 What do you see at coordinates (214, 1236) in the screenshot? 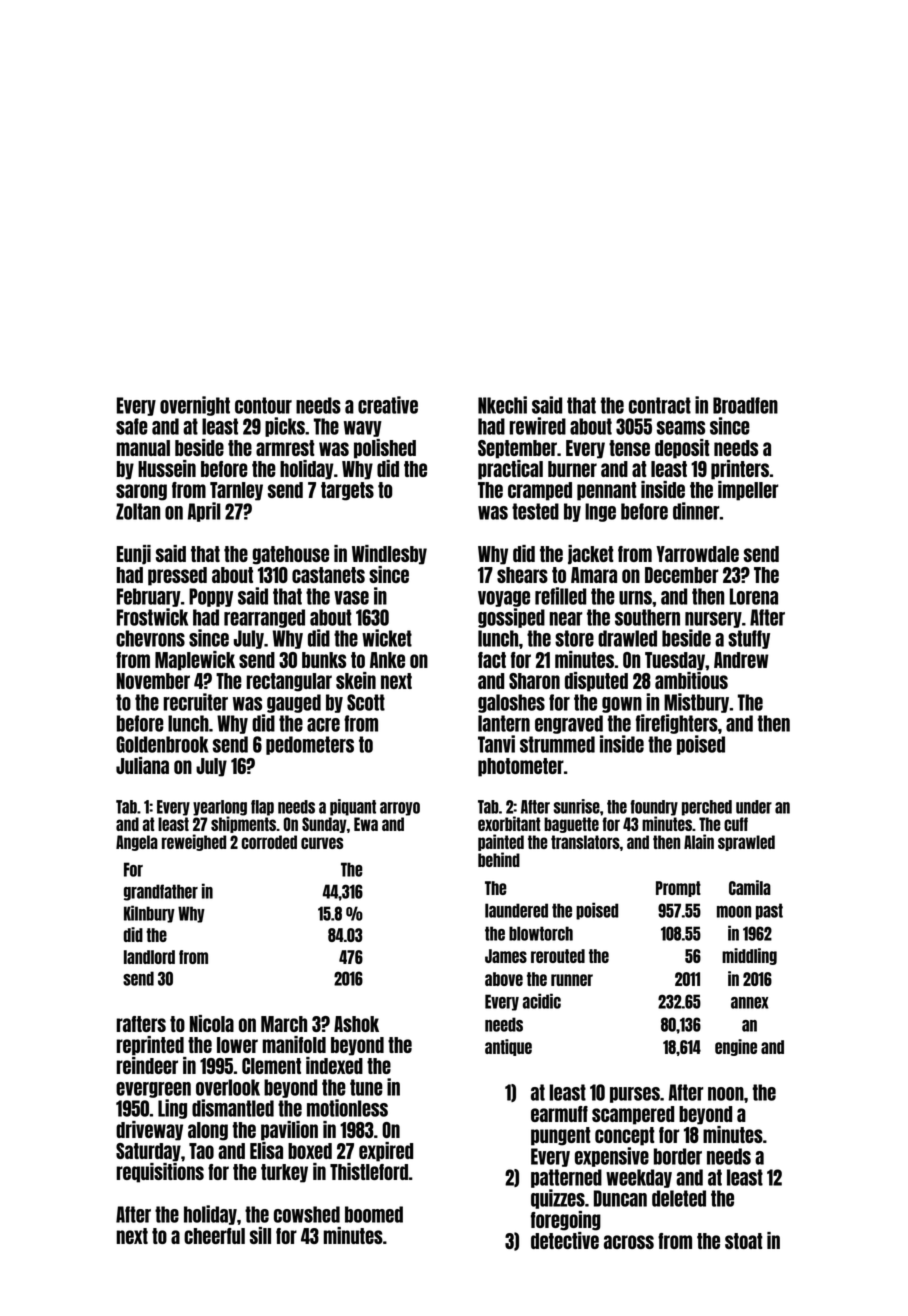
I see `cheerful` at bounding box center [214, 1236].
